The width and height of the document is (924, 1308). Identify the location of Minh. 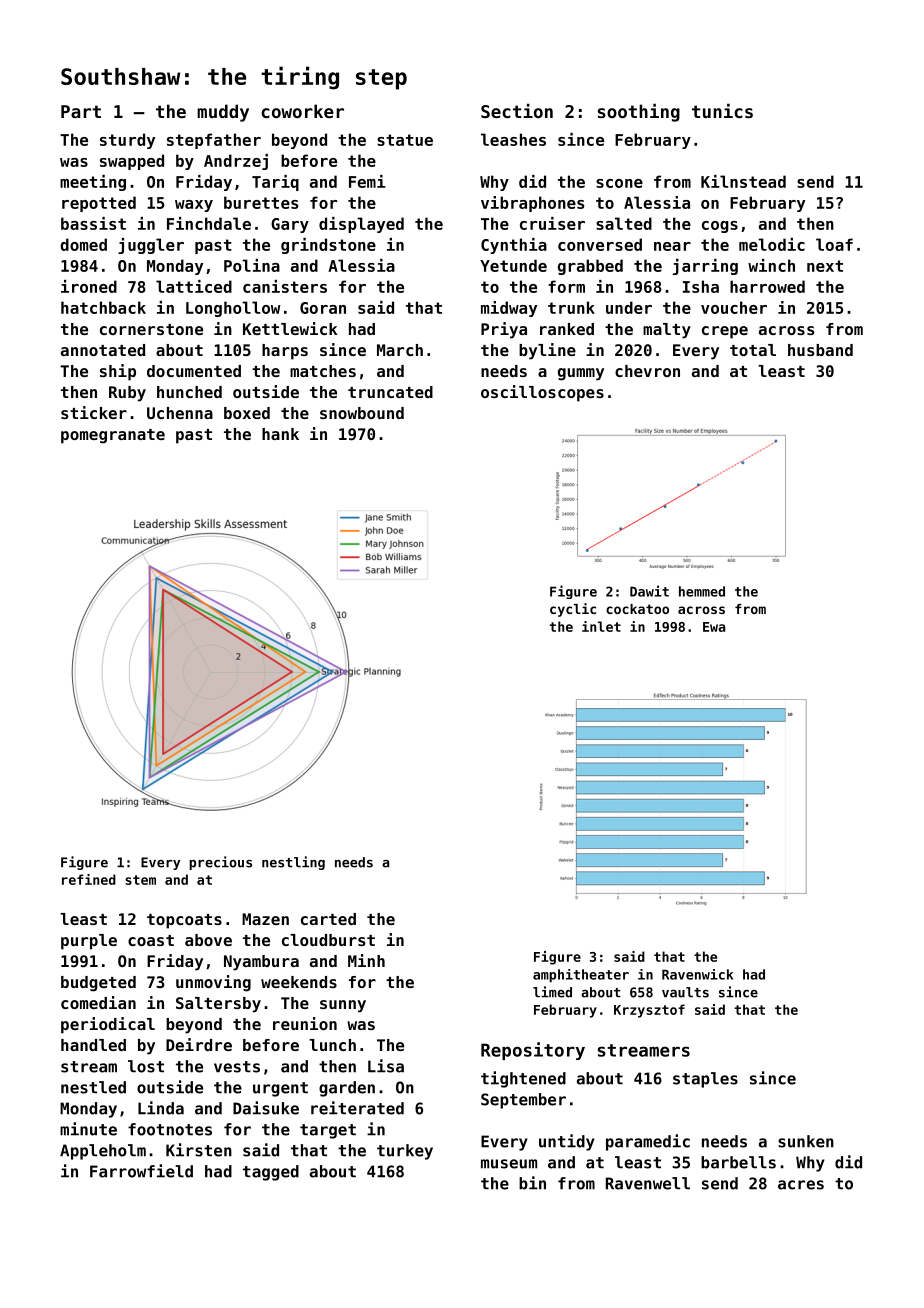
(366, 960).
